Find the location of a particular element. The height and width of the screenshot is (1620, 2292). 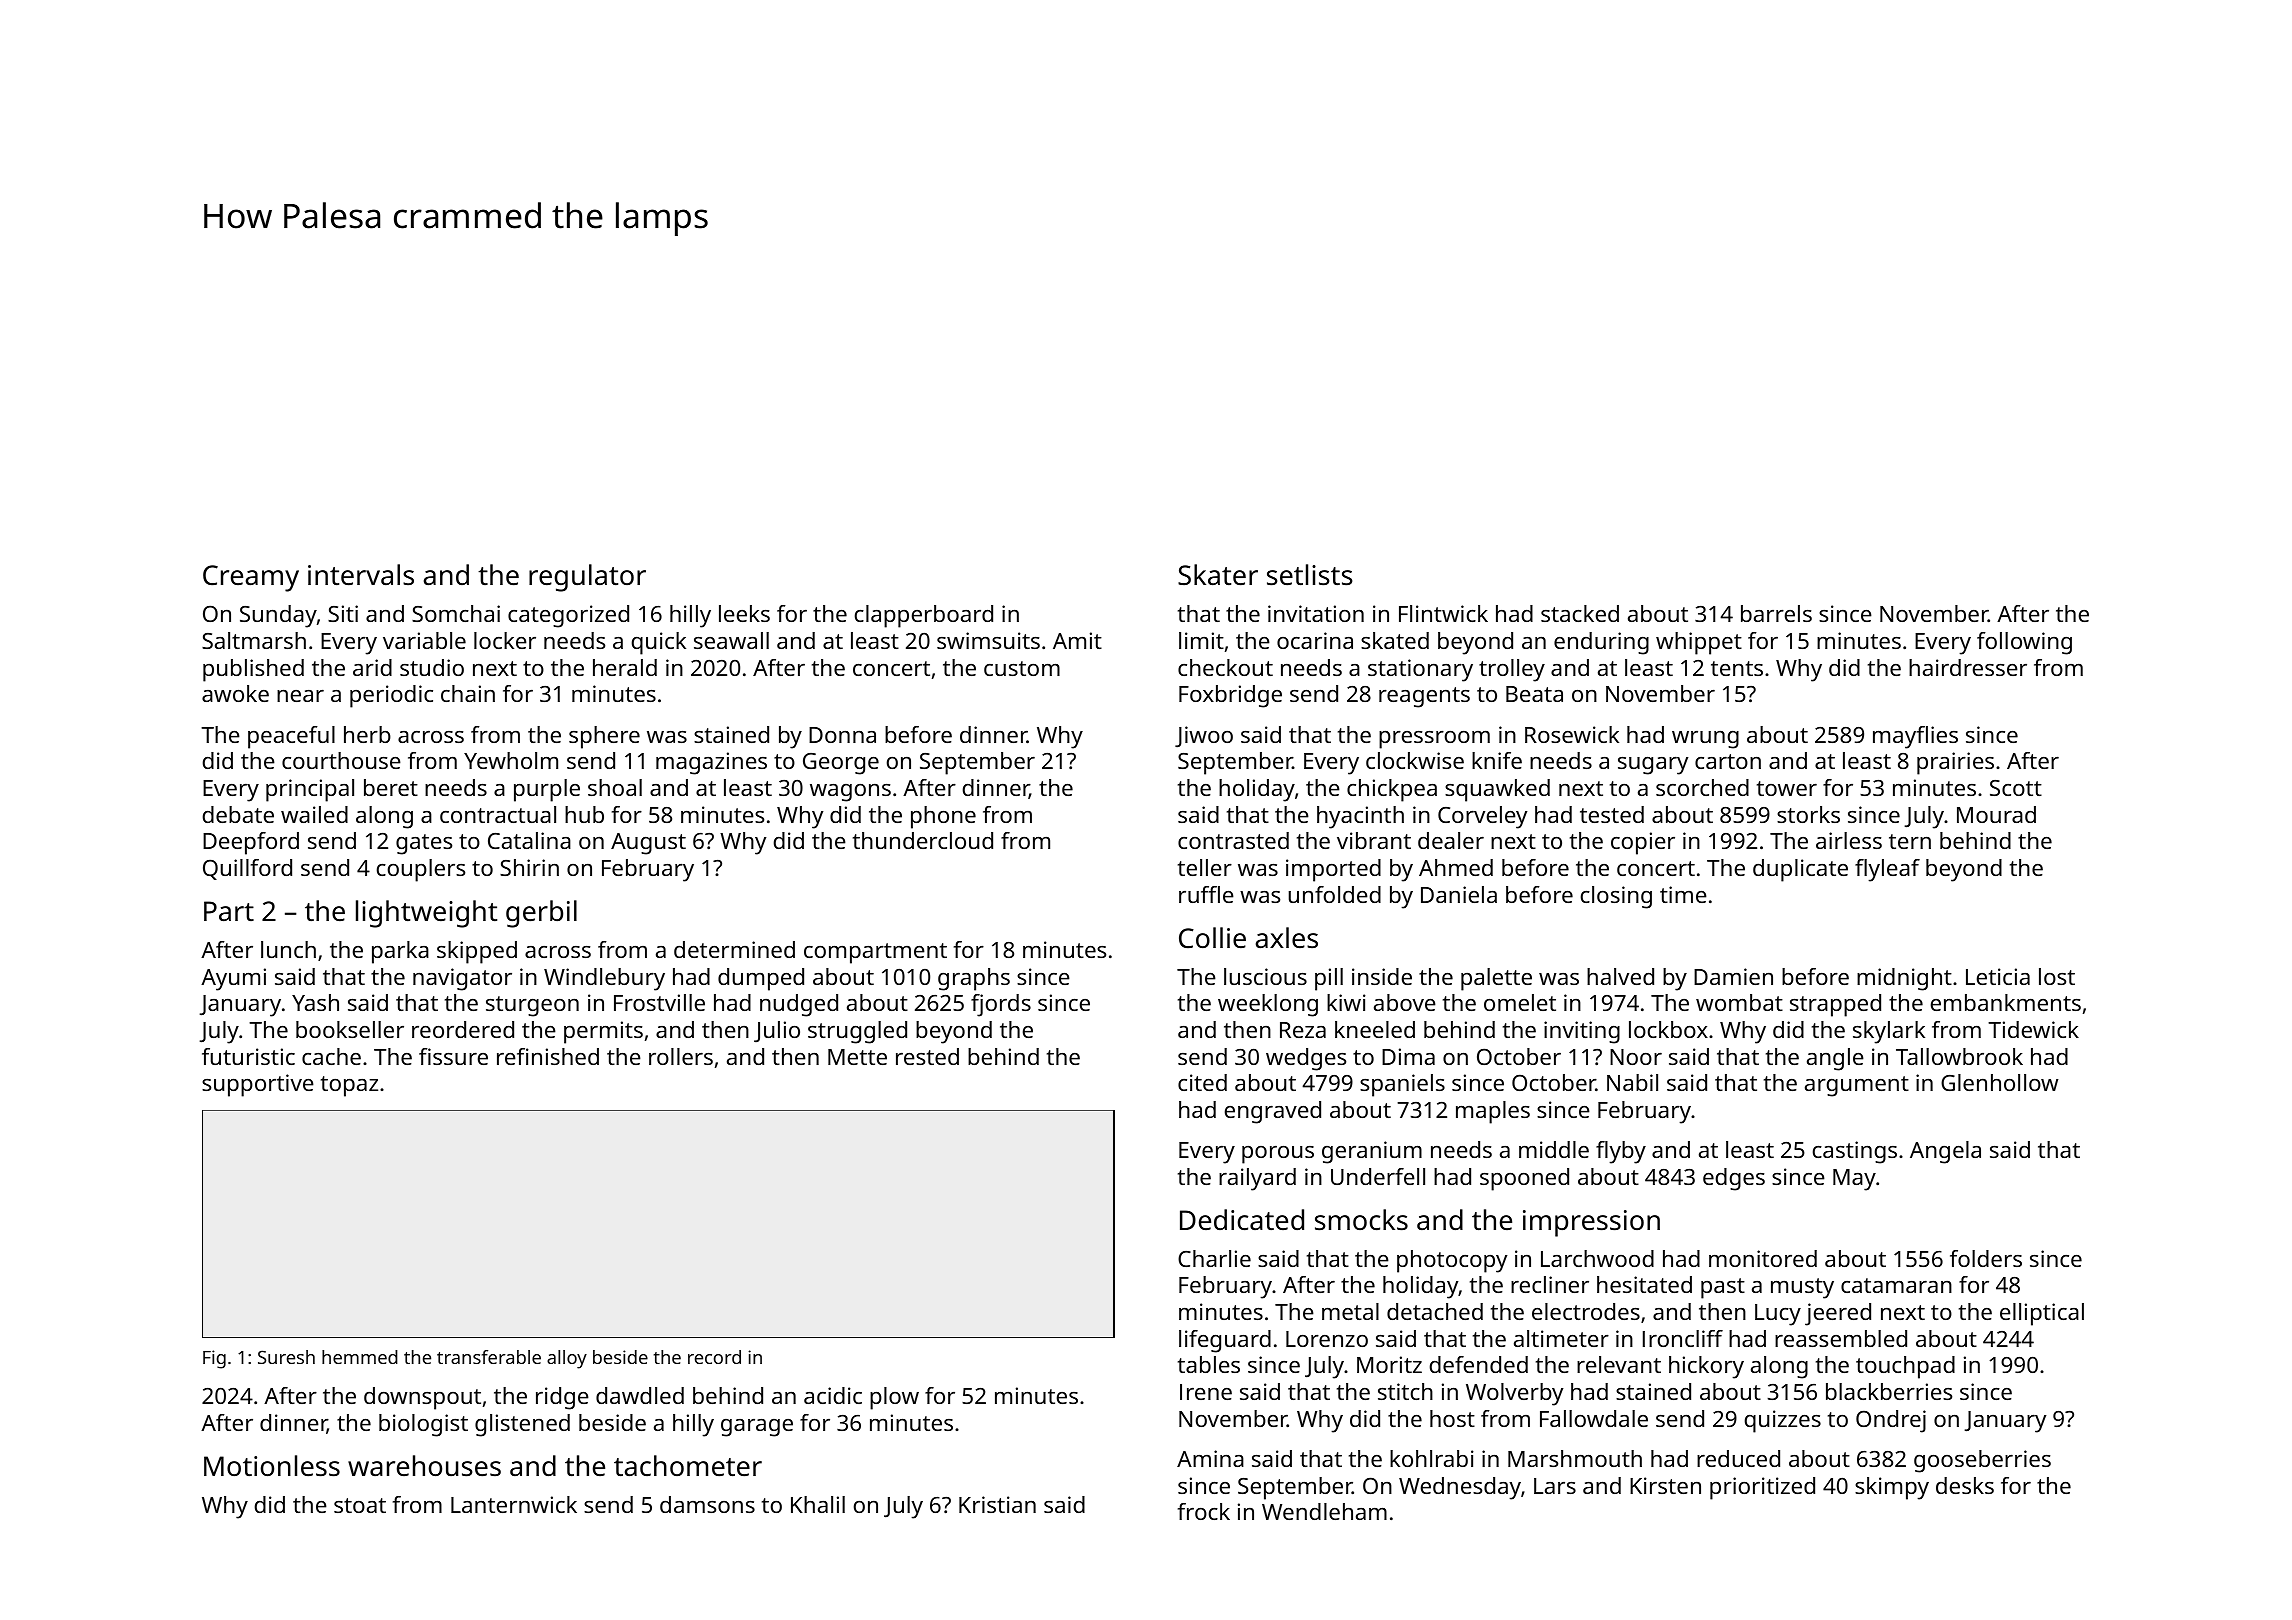

beret is located at coordinates (391, 787).
